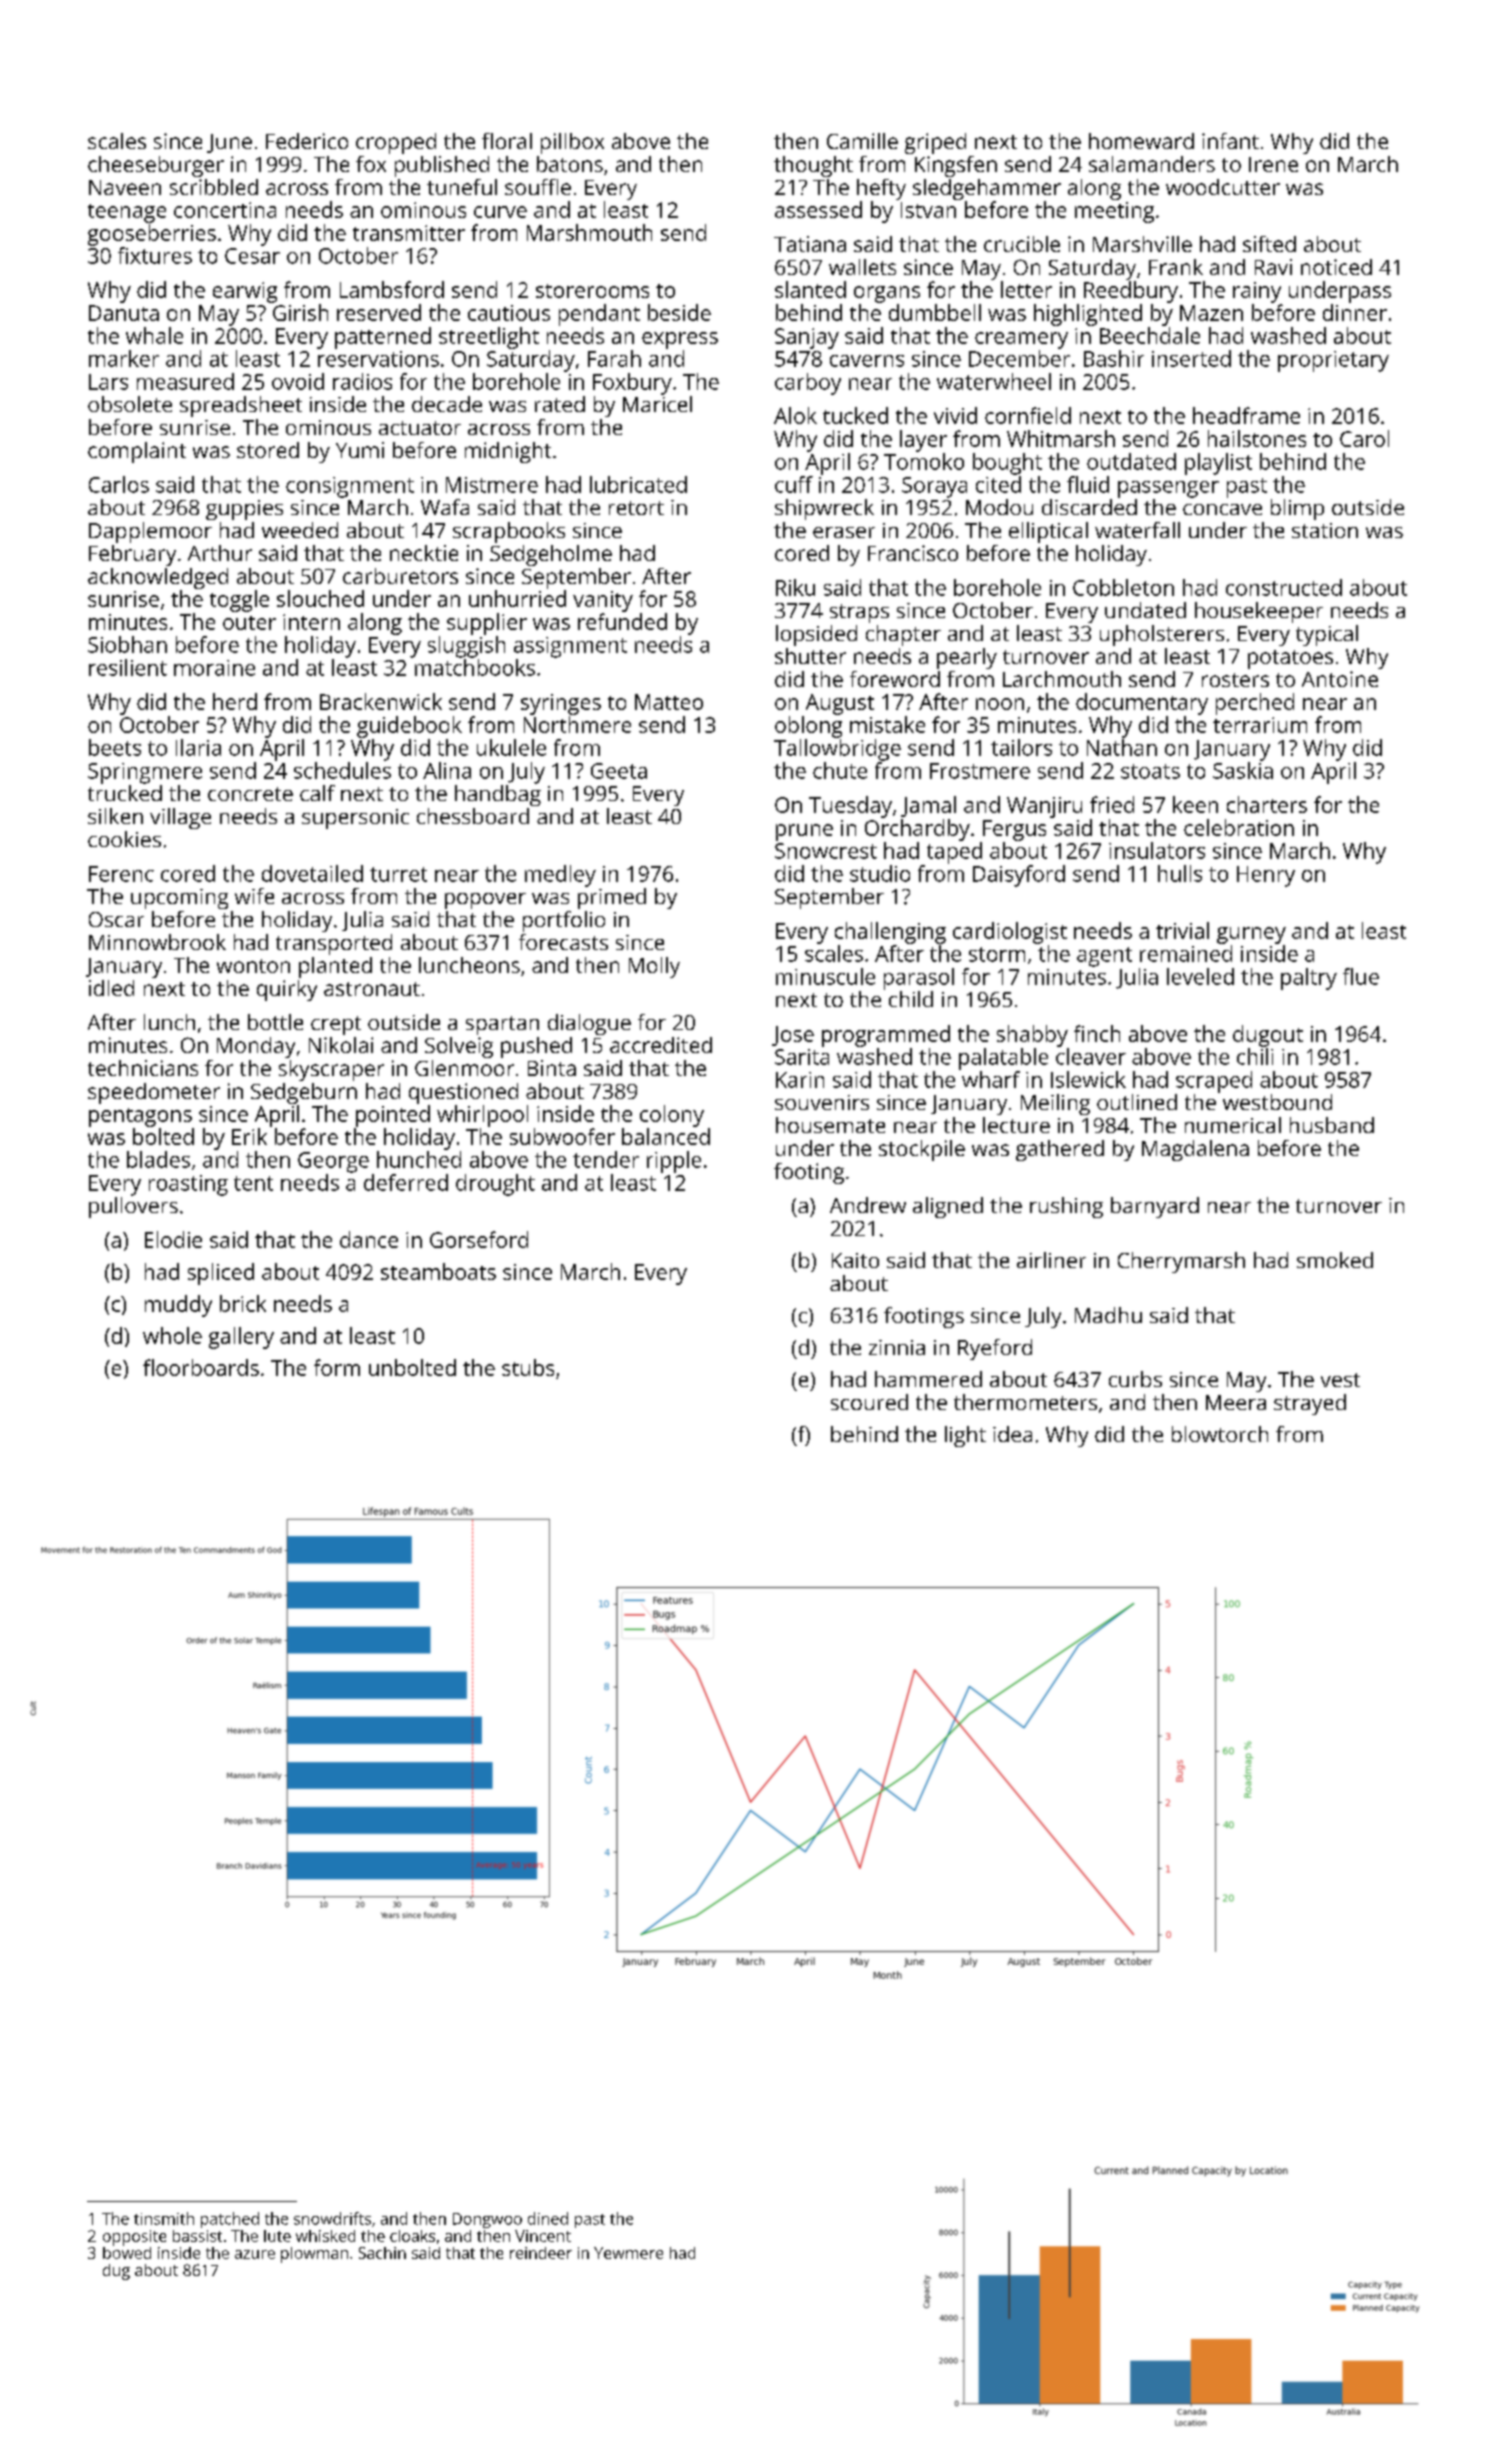 The width and height of the screenshot is (1496, 2464). Describe the element at coordinates (628, 2253) in the screenshot. I see `Yewmere` at that location.
